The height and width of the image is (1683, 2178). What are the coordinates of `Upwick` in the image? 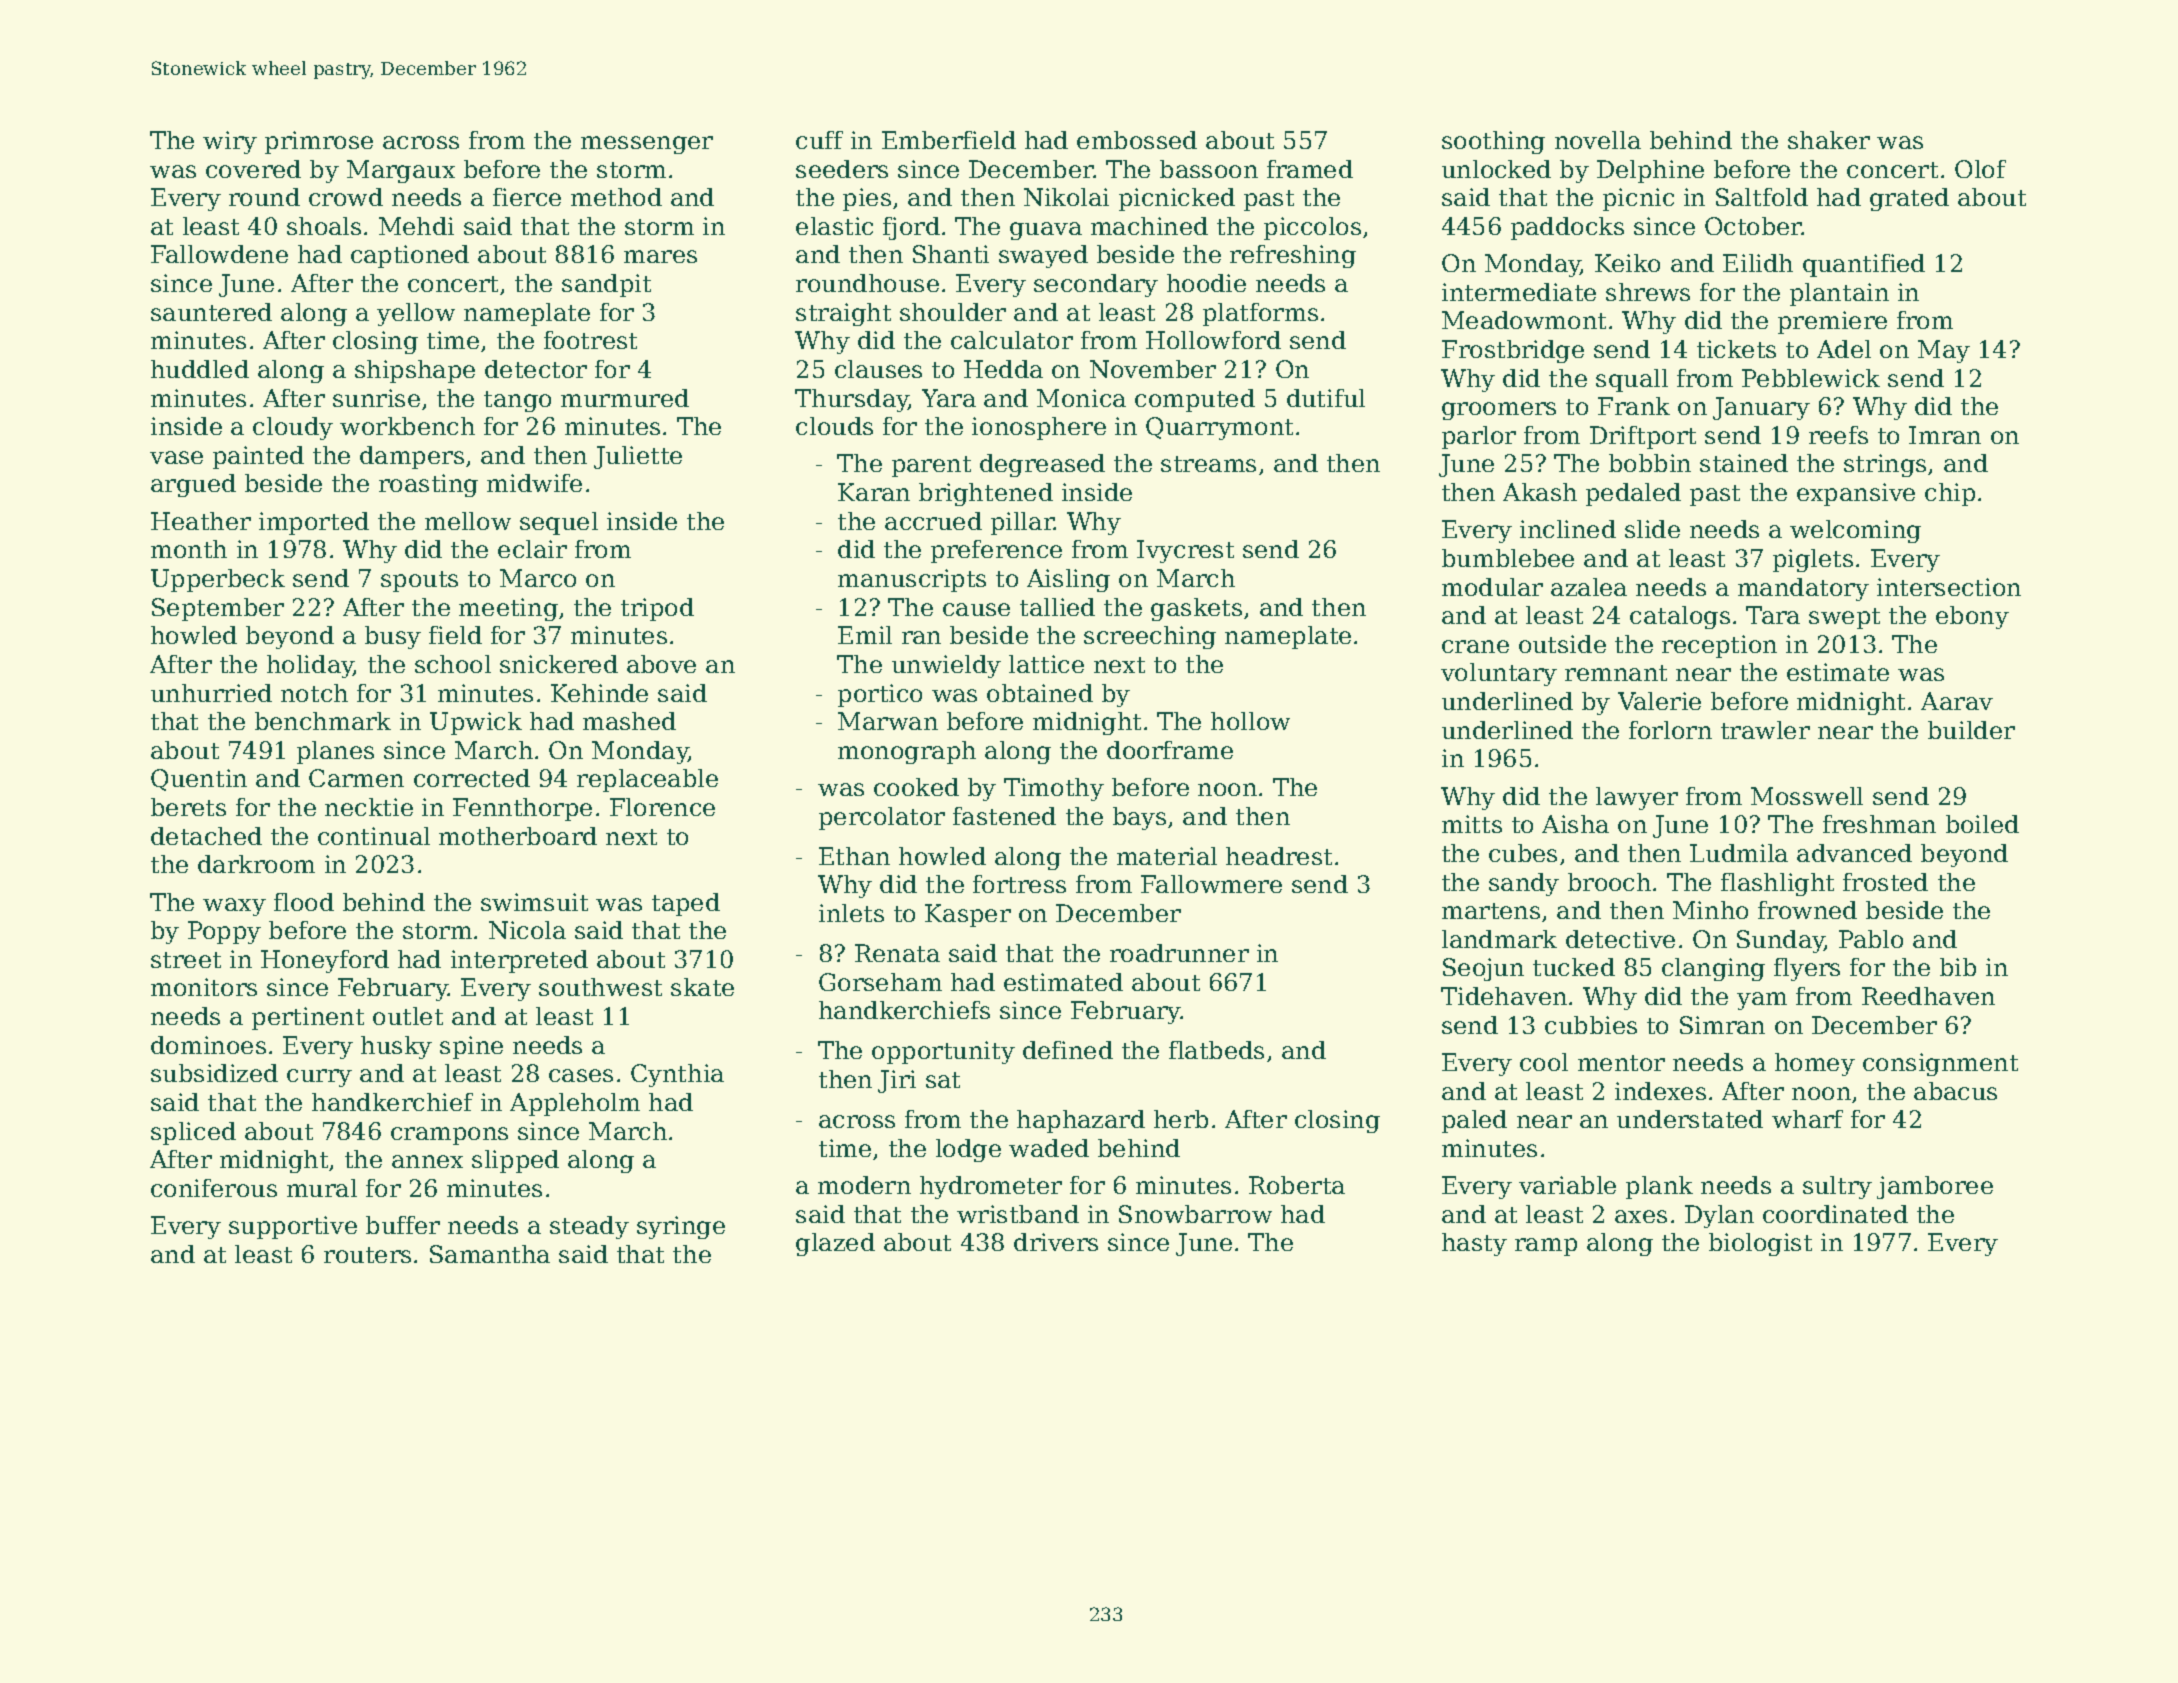 It's located at (476, 723).
